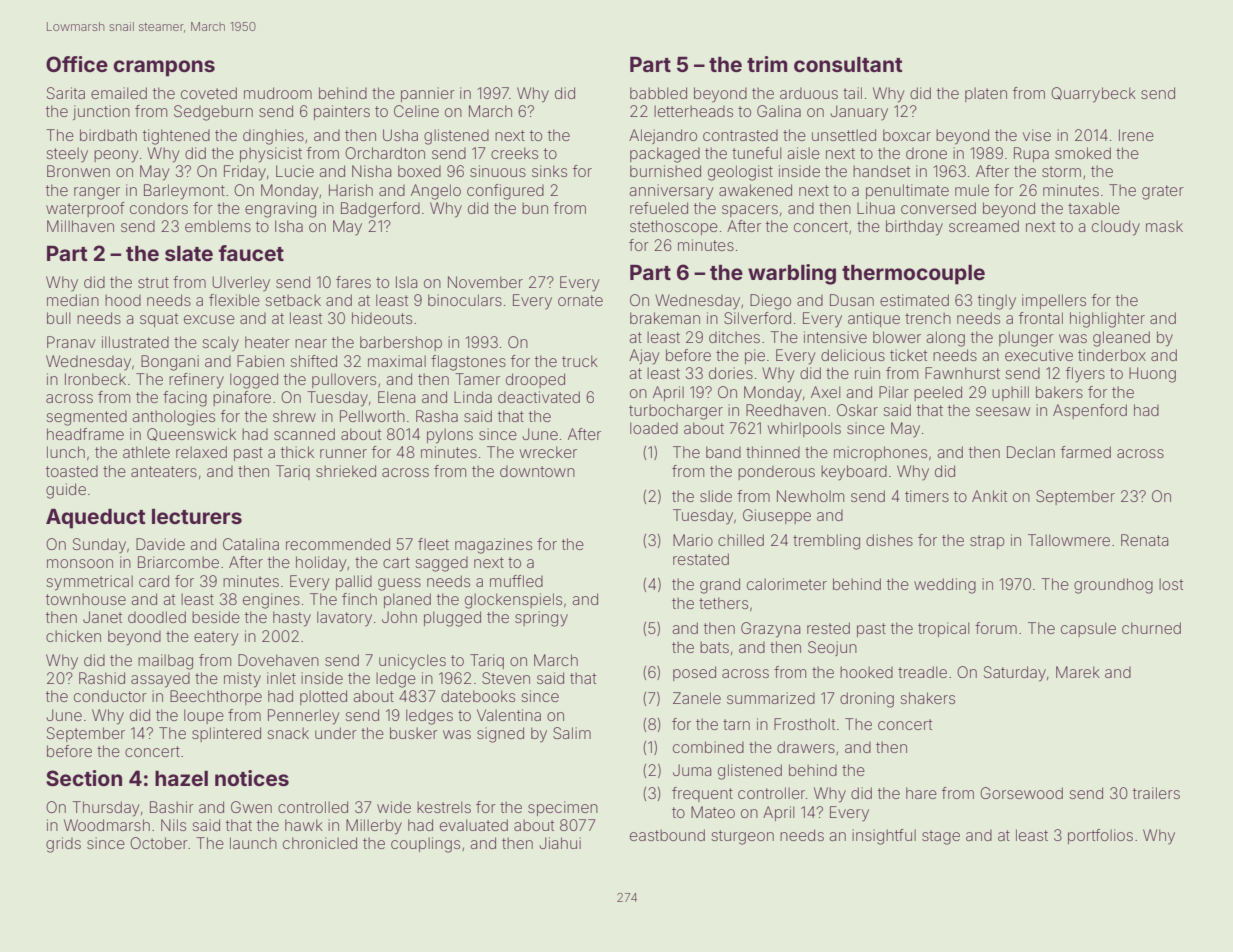  Describe the element at coordinates (485, 282) in the image. I see `November` at that location.
